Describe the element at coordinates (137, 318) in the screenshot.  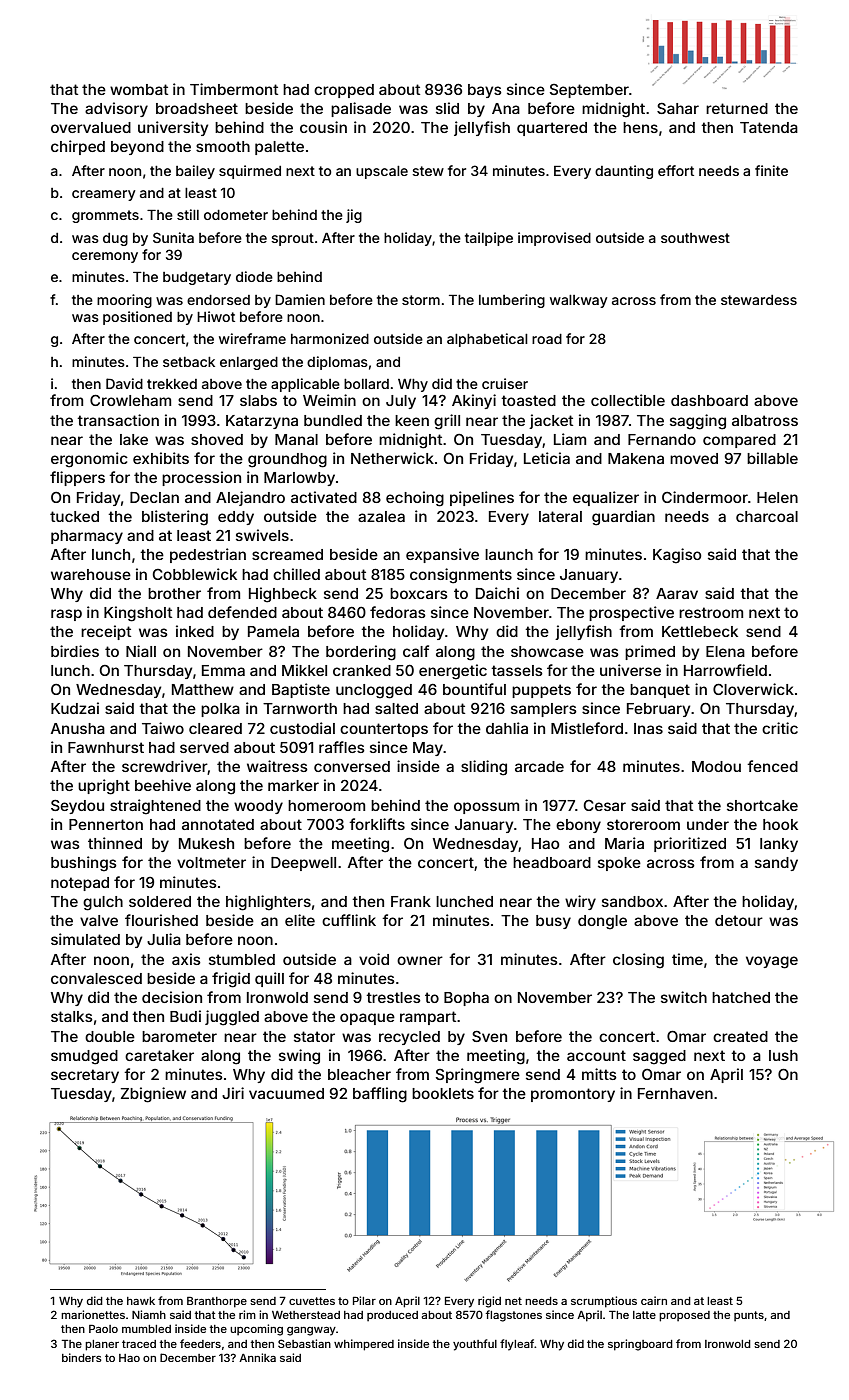
I see `positioned` at that location.
